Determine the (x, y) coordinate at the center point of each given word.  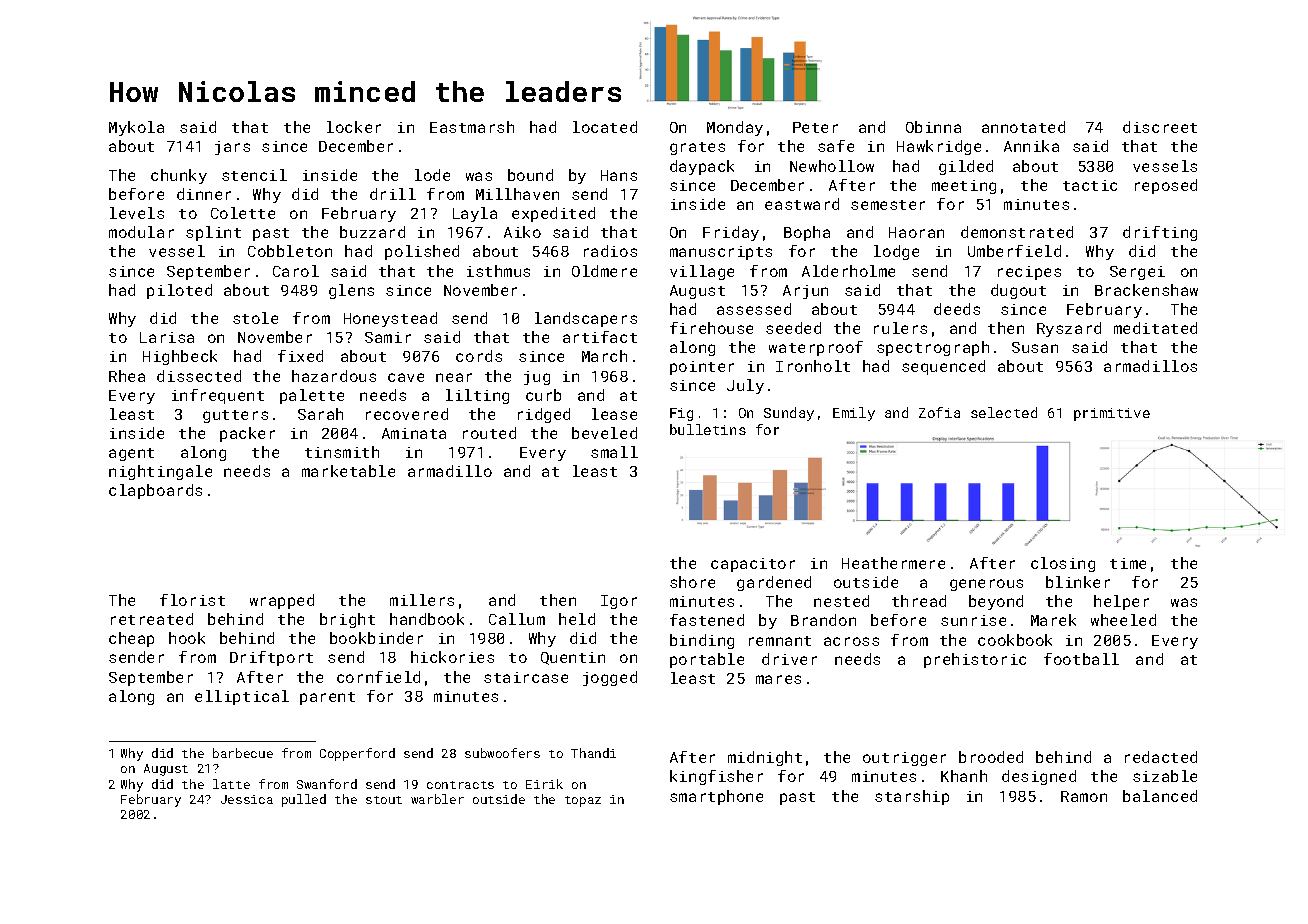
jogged (610, 678)
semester (888, 205)
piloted (179, 291)
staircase (526, 677)
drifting (1160, 233)
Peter (815, 127)
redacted (1161, 757)
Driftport (271, 658)
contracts (460, 785)
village (702, 272)
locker (354, 127)
